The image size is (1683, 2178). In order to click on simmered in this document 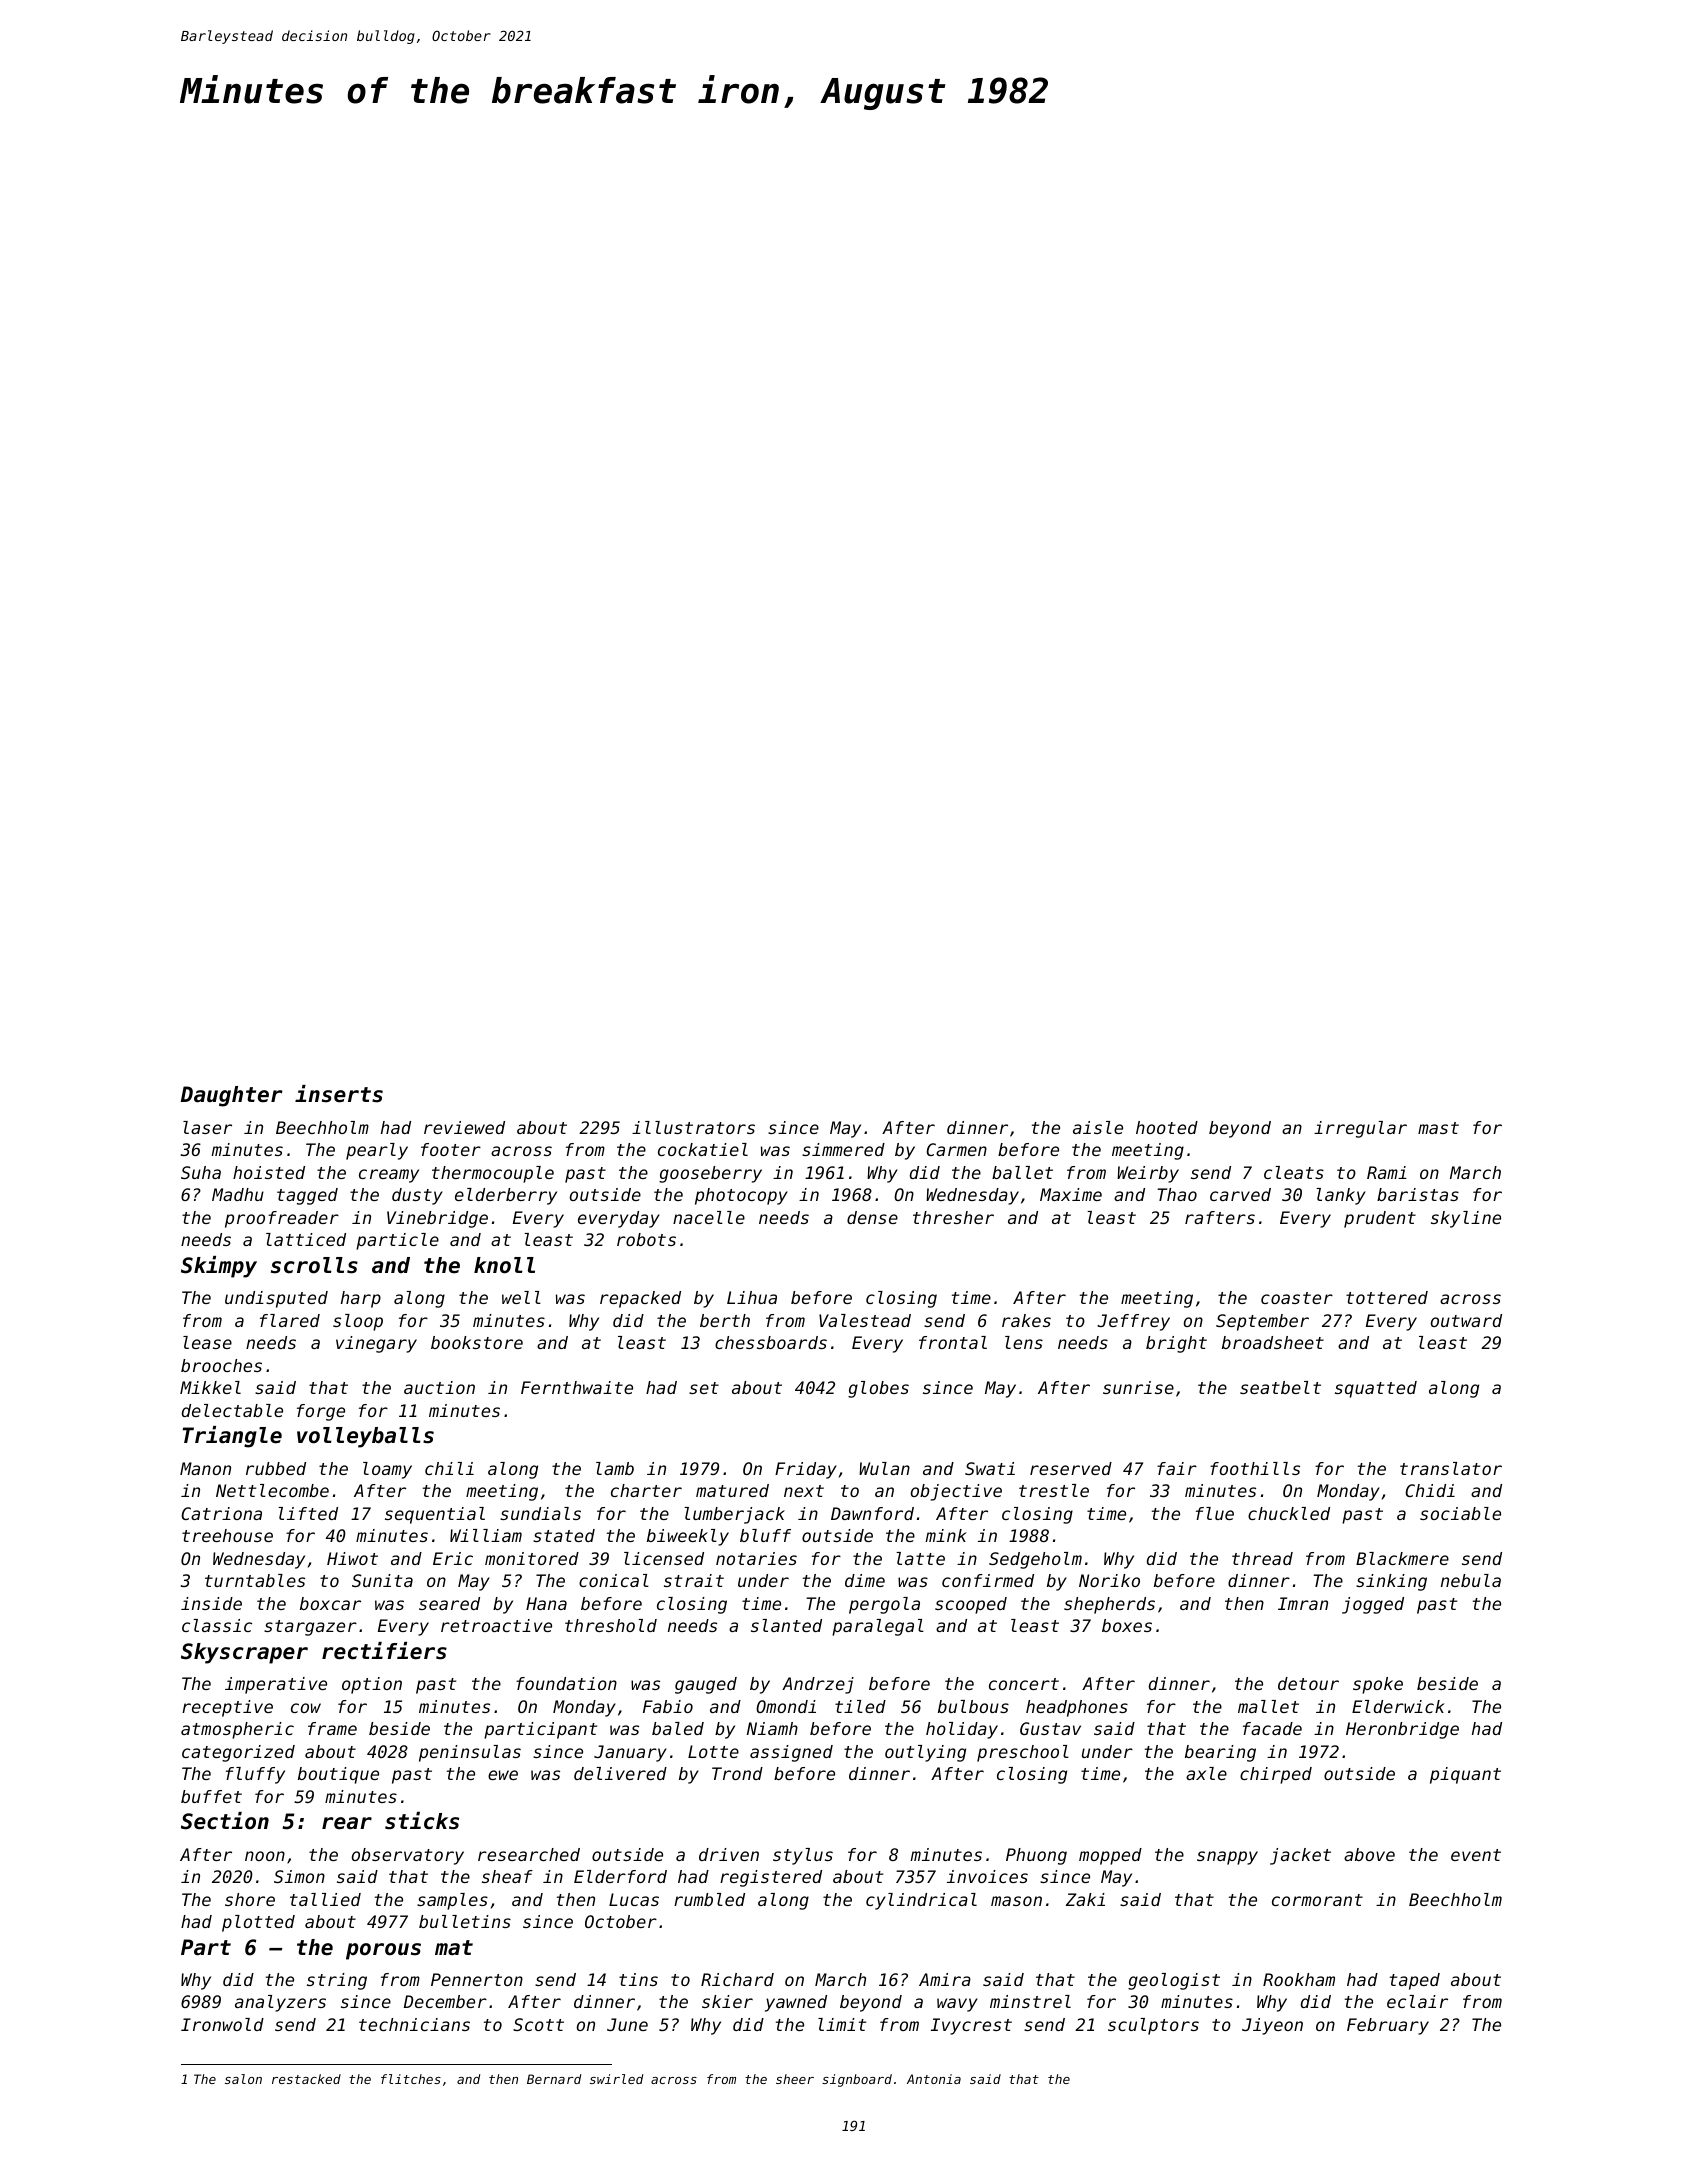, I will do `click(843, 1149)`.
